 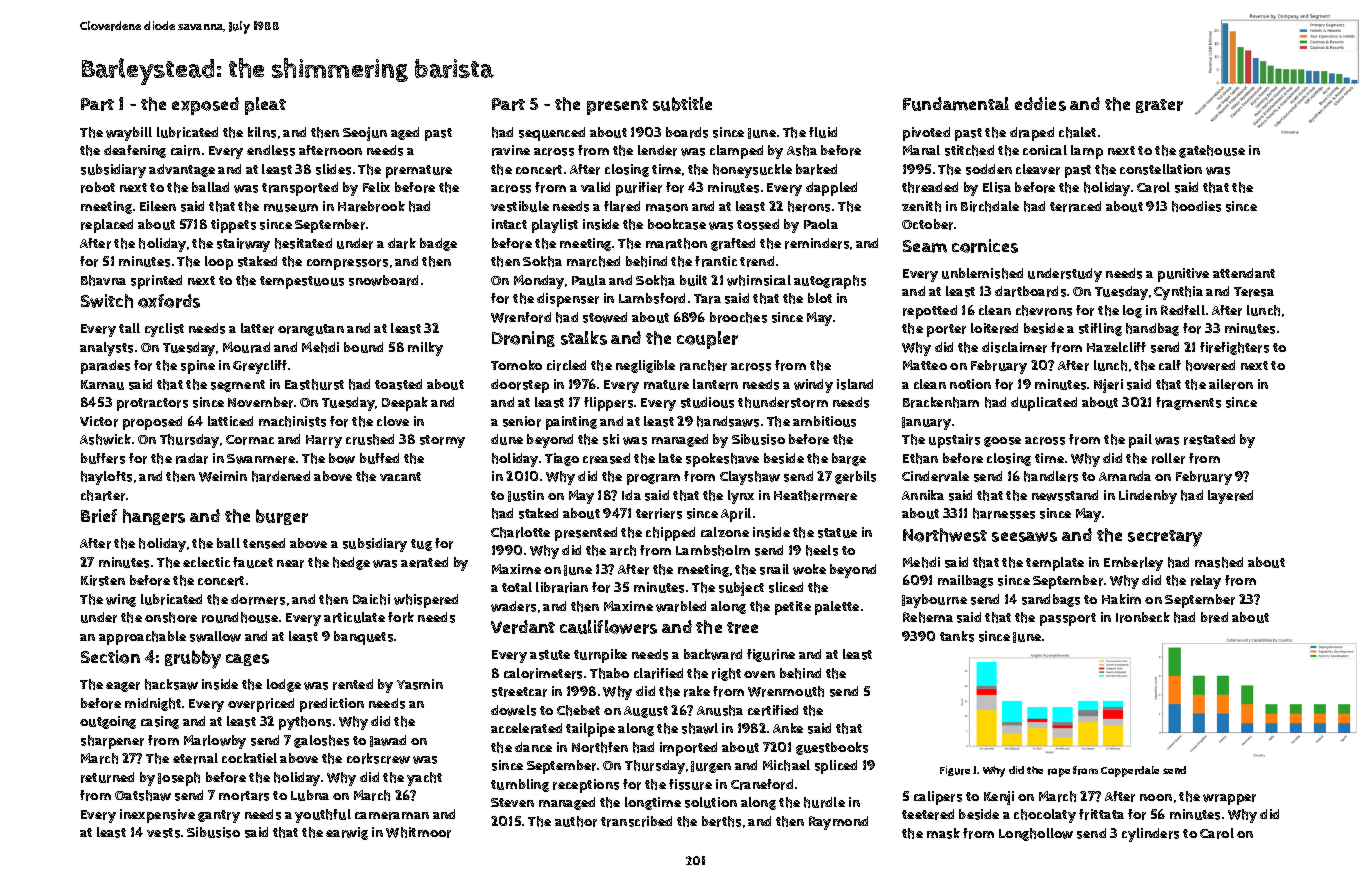 What do you see at coordinates (1214, 617) in the screenshot?
I see `bred` at bounding box center [1214, 617].
